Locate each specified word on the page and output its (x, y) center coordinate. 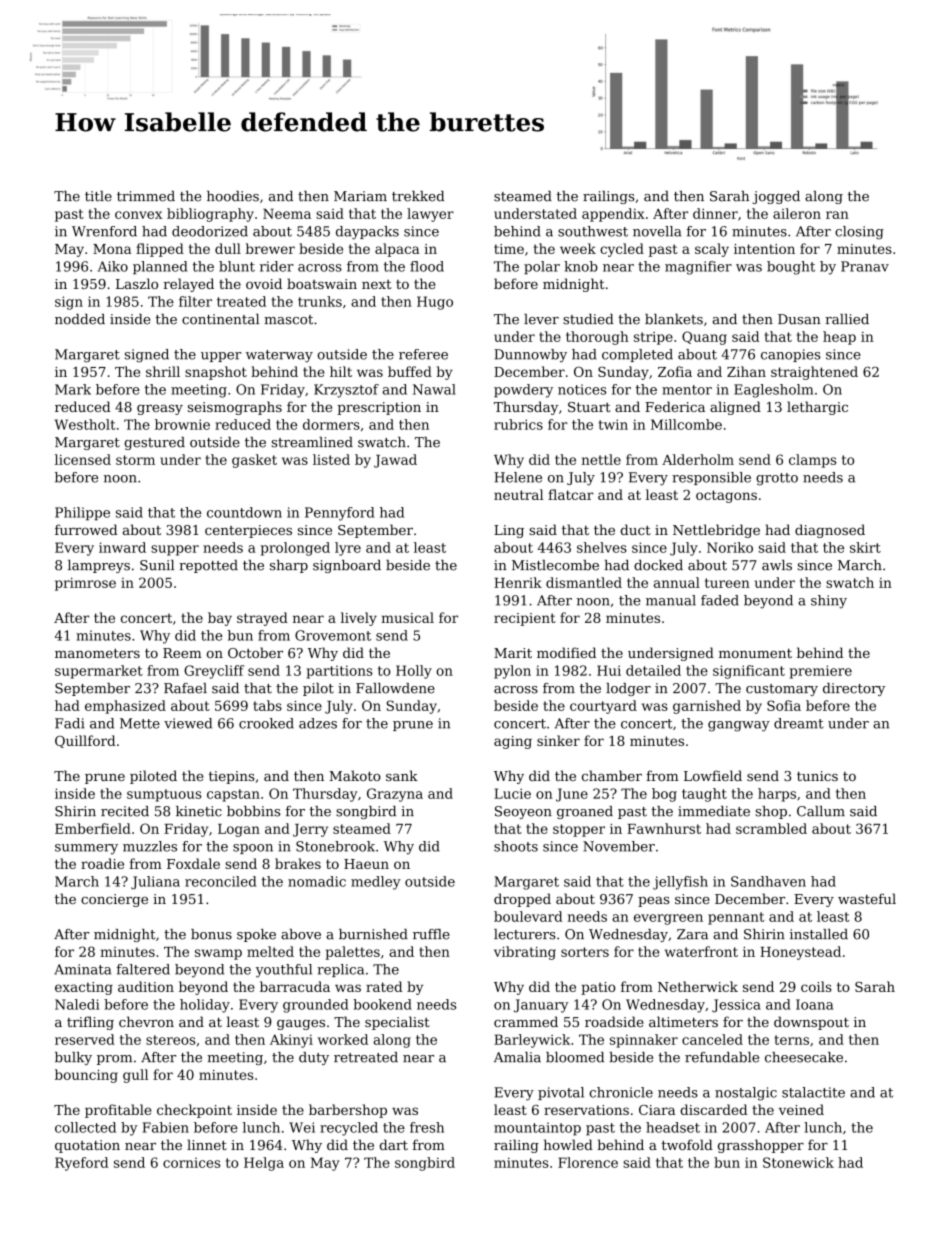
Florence (588, 1162)
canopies (791, 355)
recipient (525, 619)
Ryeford (81, 1164)
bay (220, 619)
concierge (114, 900)
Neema (287, 214)
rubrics (518, 424)
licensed (83, 459)
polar (542, 267)
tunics (817, 776)
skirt (865, 547)
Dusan (799, 319)
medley (376, 883)
